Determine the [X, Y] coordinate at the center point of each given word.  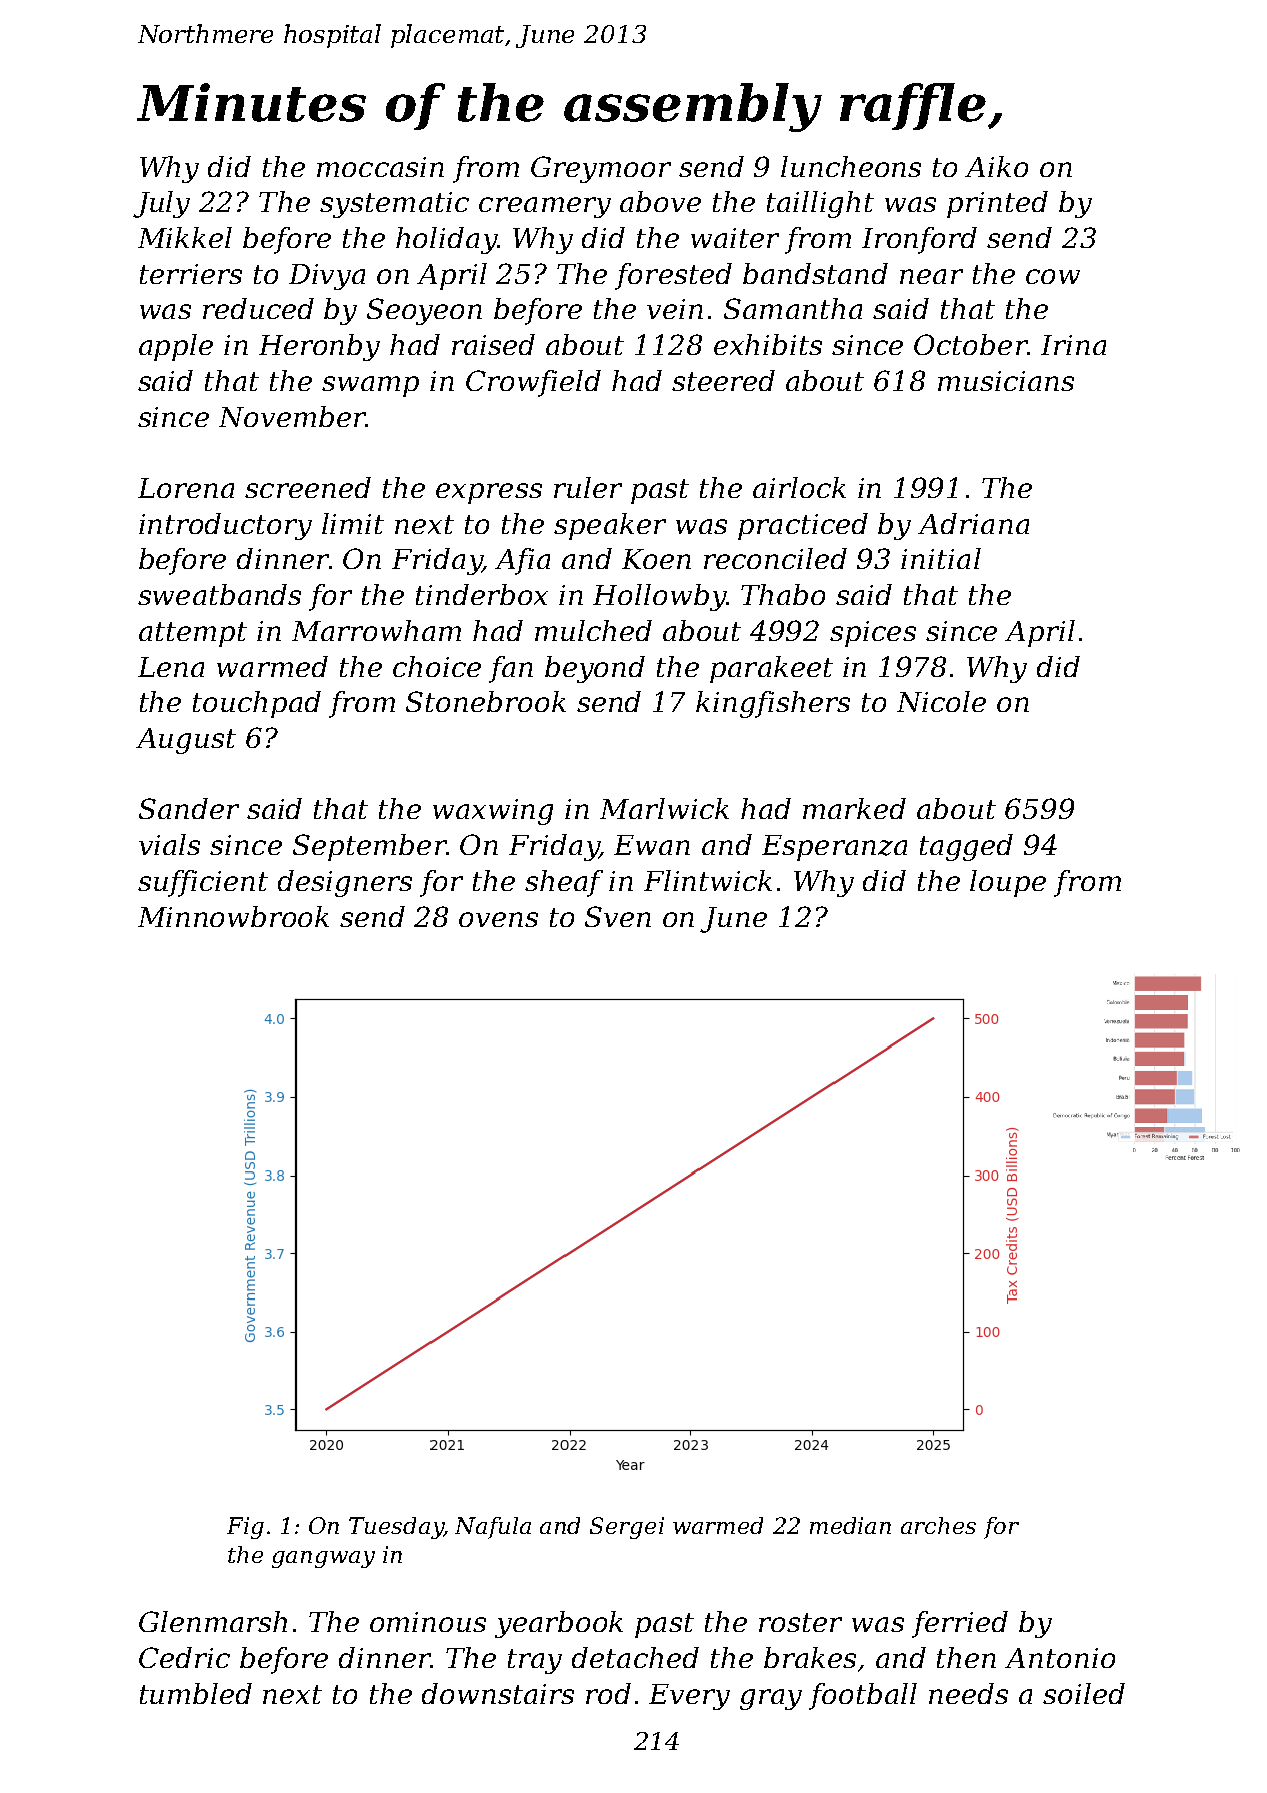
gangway [323, 1559]
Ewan [652, 845]
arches [938, 1525]
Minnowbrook [233, 916]
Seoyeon [424, 311]
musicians [1006, 381]
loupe [1008, 883]
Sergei [627, 1528]
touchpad [257, 704]
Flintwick [708, 880]
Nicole [941, 701]
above [660, 201]
